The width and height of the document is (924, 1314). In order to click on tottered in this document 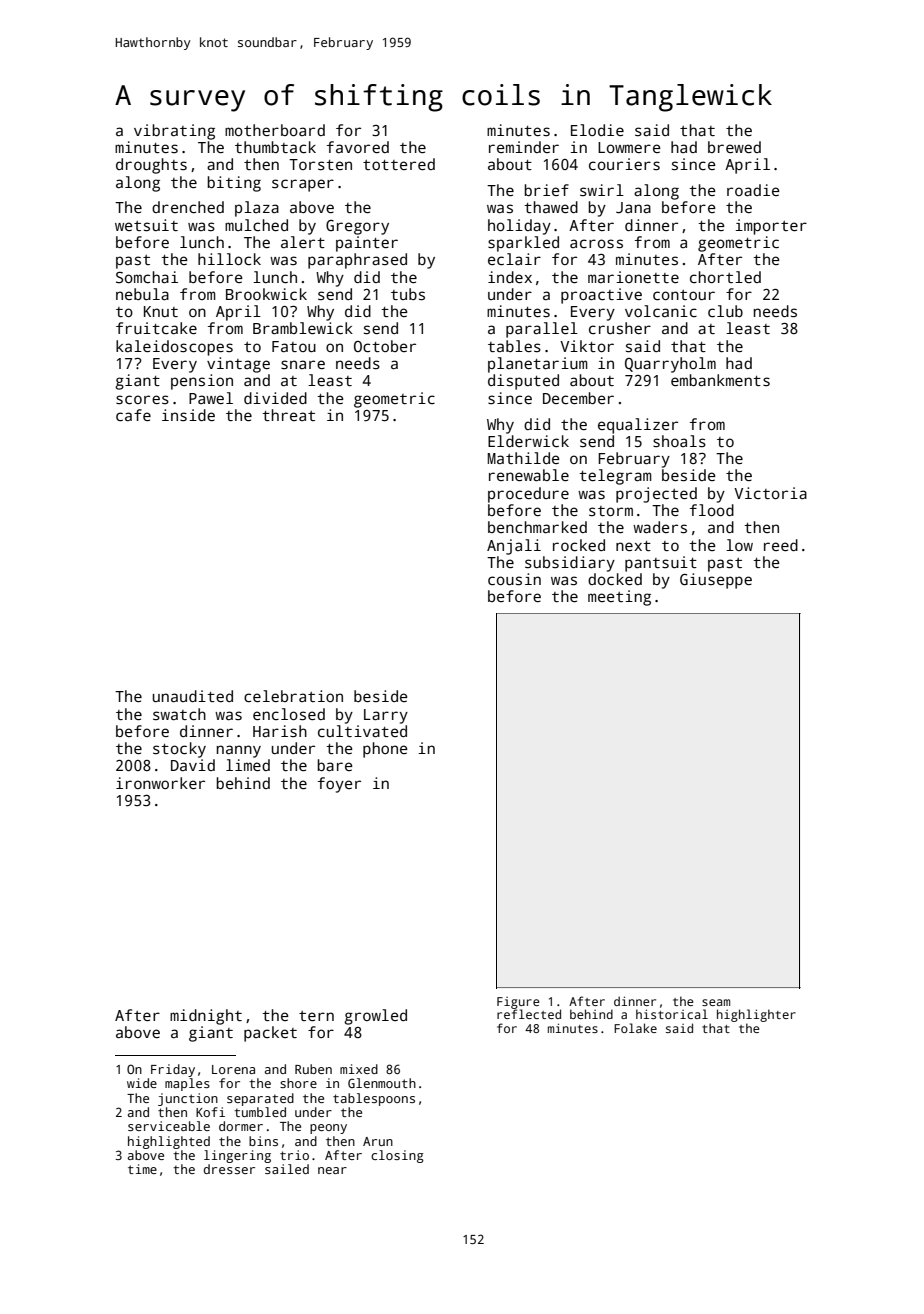, I will do `click(399, 164)`.
